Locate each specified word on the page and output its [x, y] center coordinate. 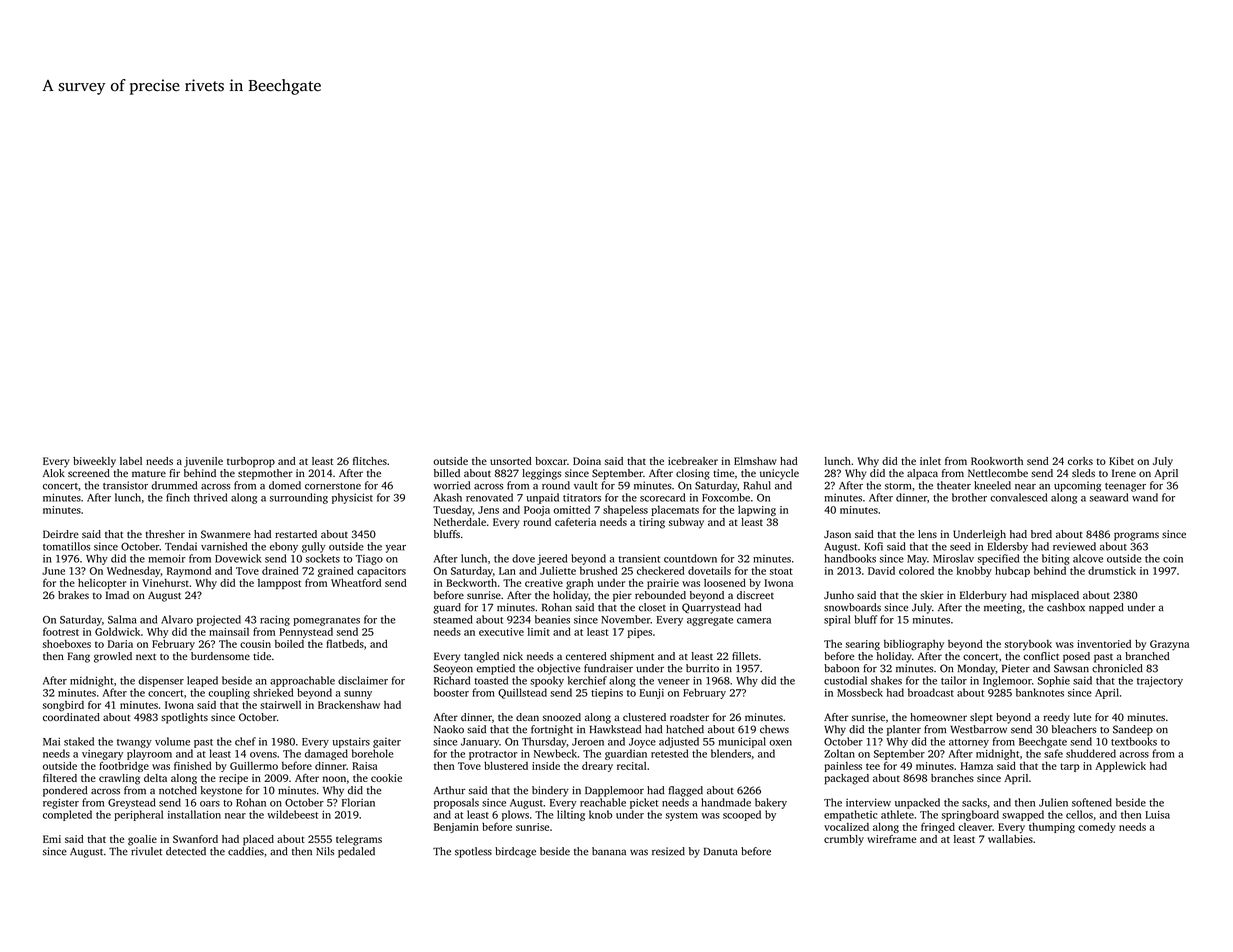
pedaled [356, 852]
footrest [61, 631]
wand [1145, 497]
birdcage [515, 852]
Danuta [721, 852]
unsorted [511, 461]
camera [754, 621]
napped [1106, 608]
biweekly [94, 462]
